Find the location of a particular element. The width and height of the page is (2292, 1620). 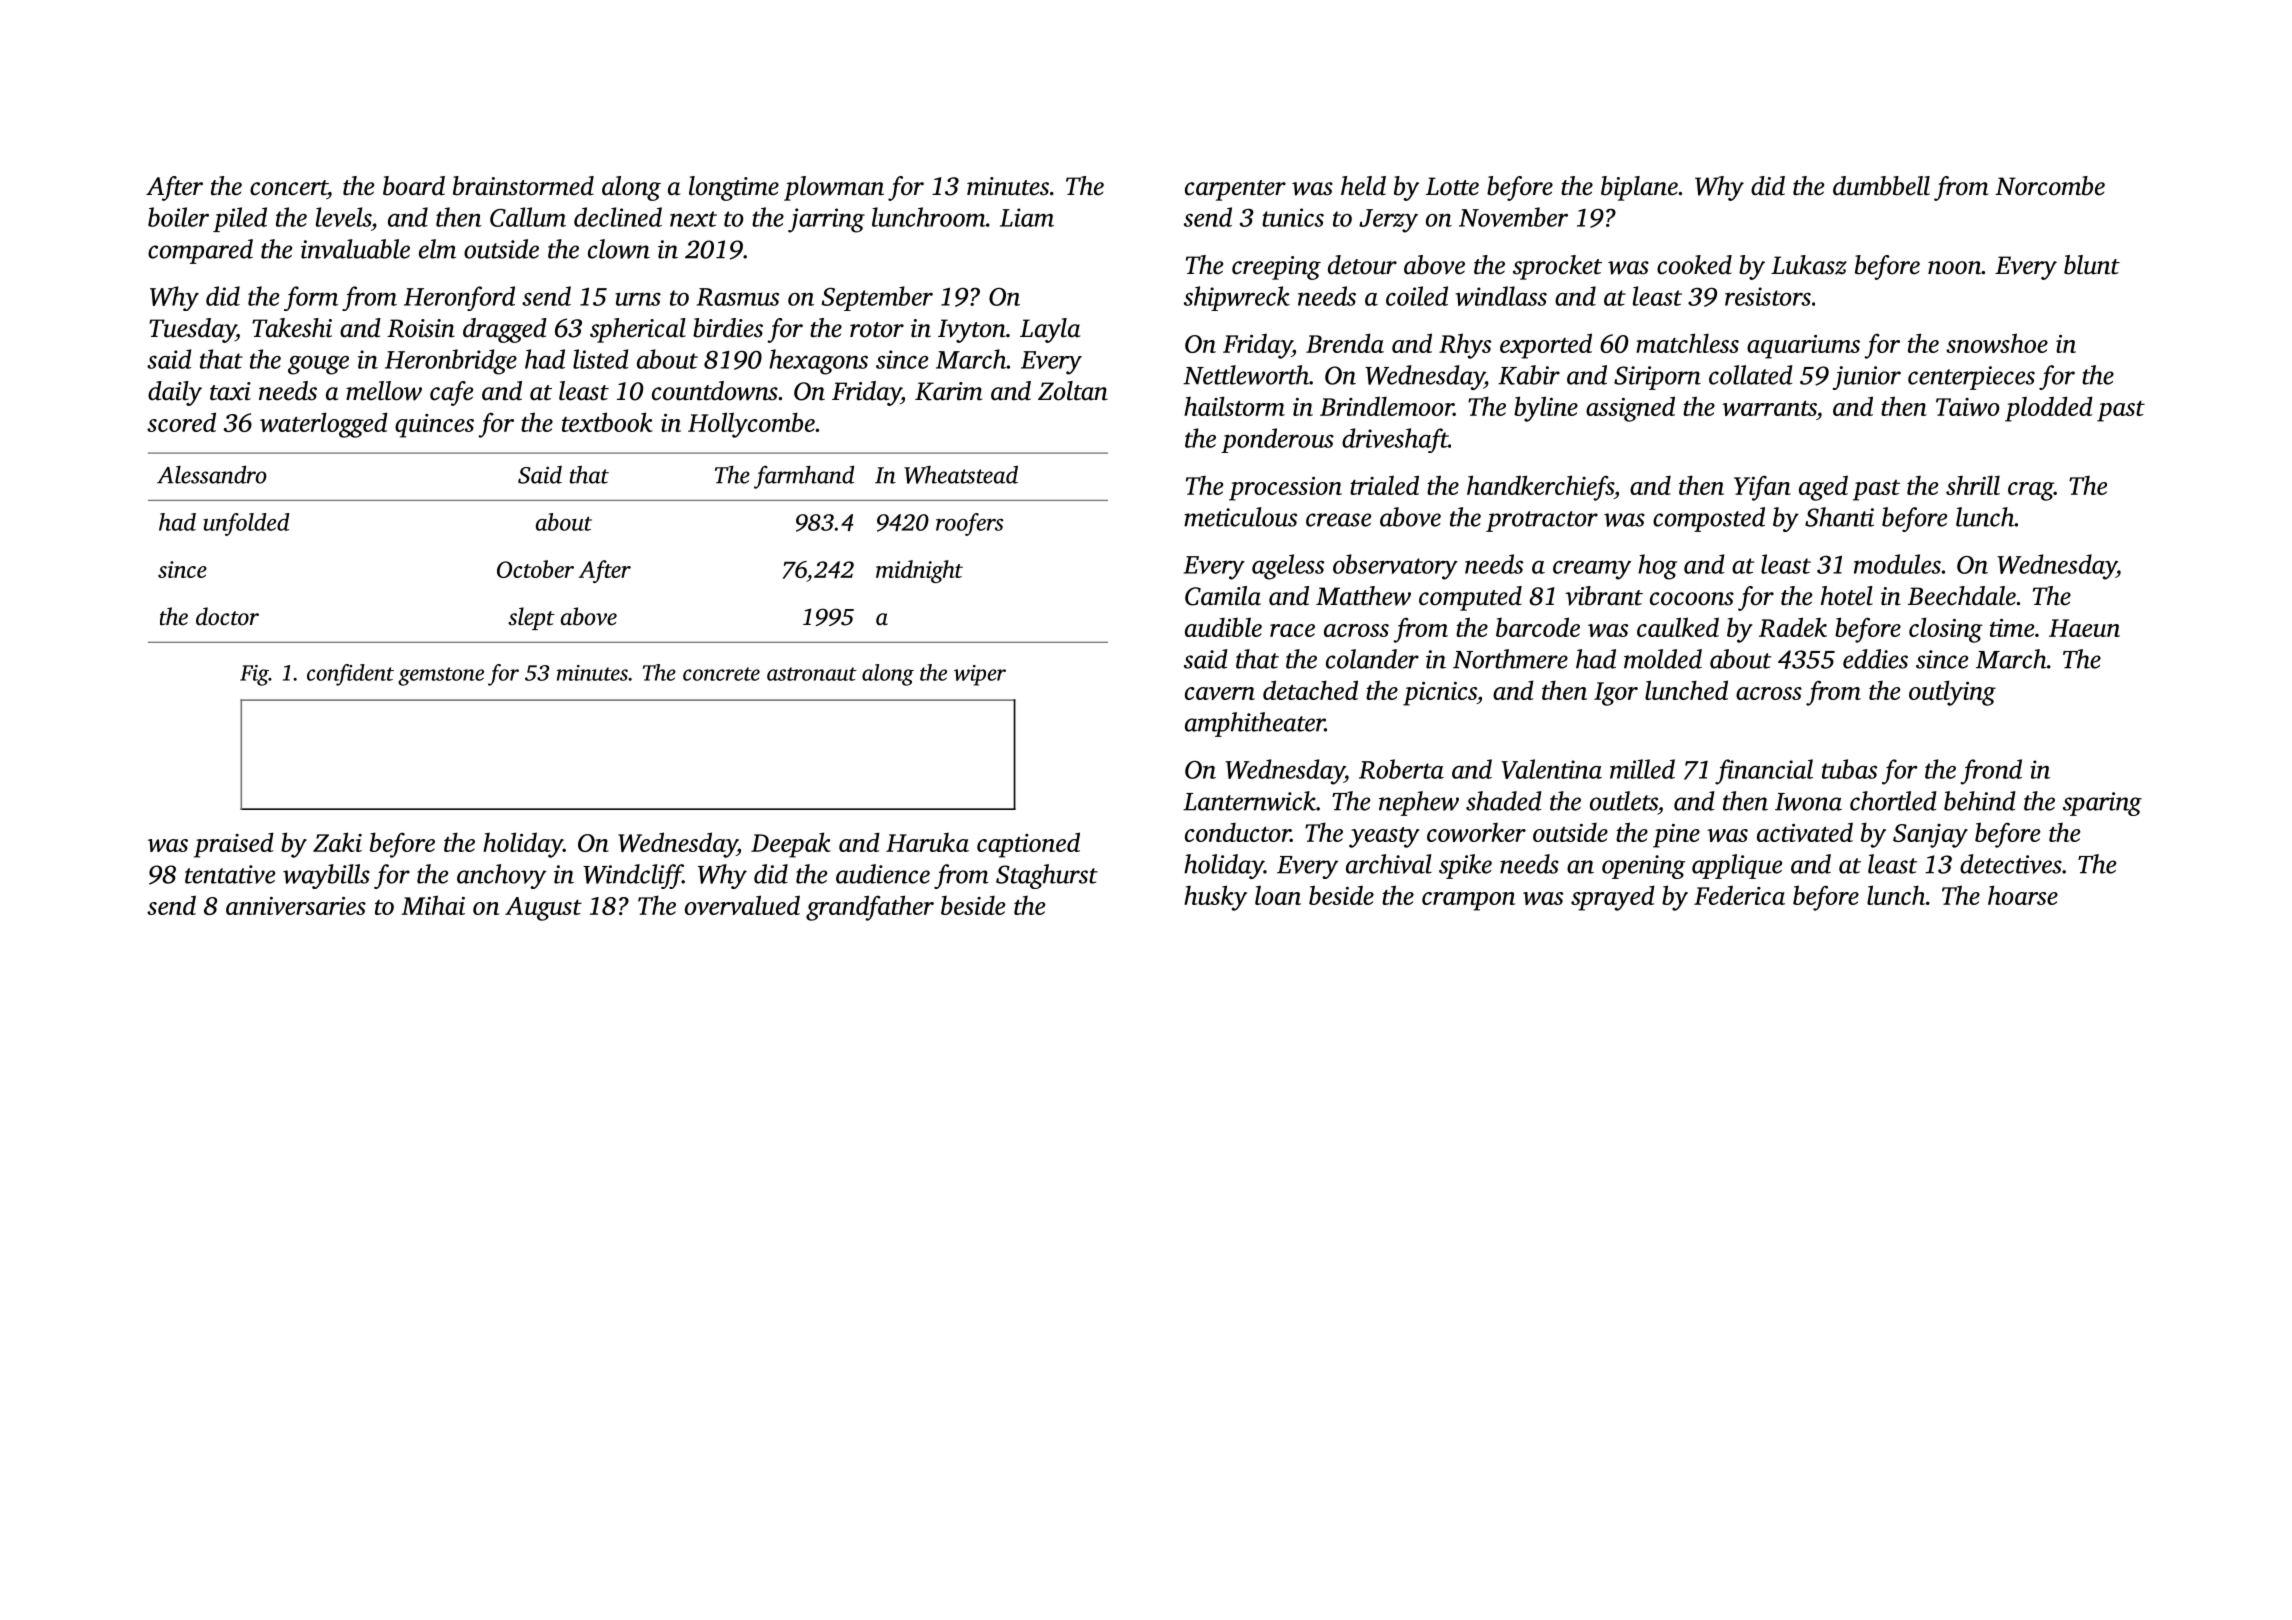

astronaut is located at coordinates (812, 674).
